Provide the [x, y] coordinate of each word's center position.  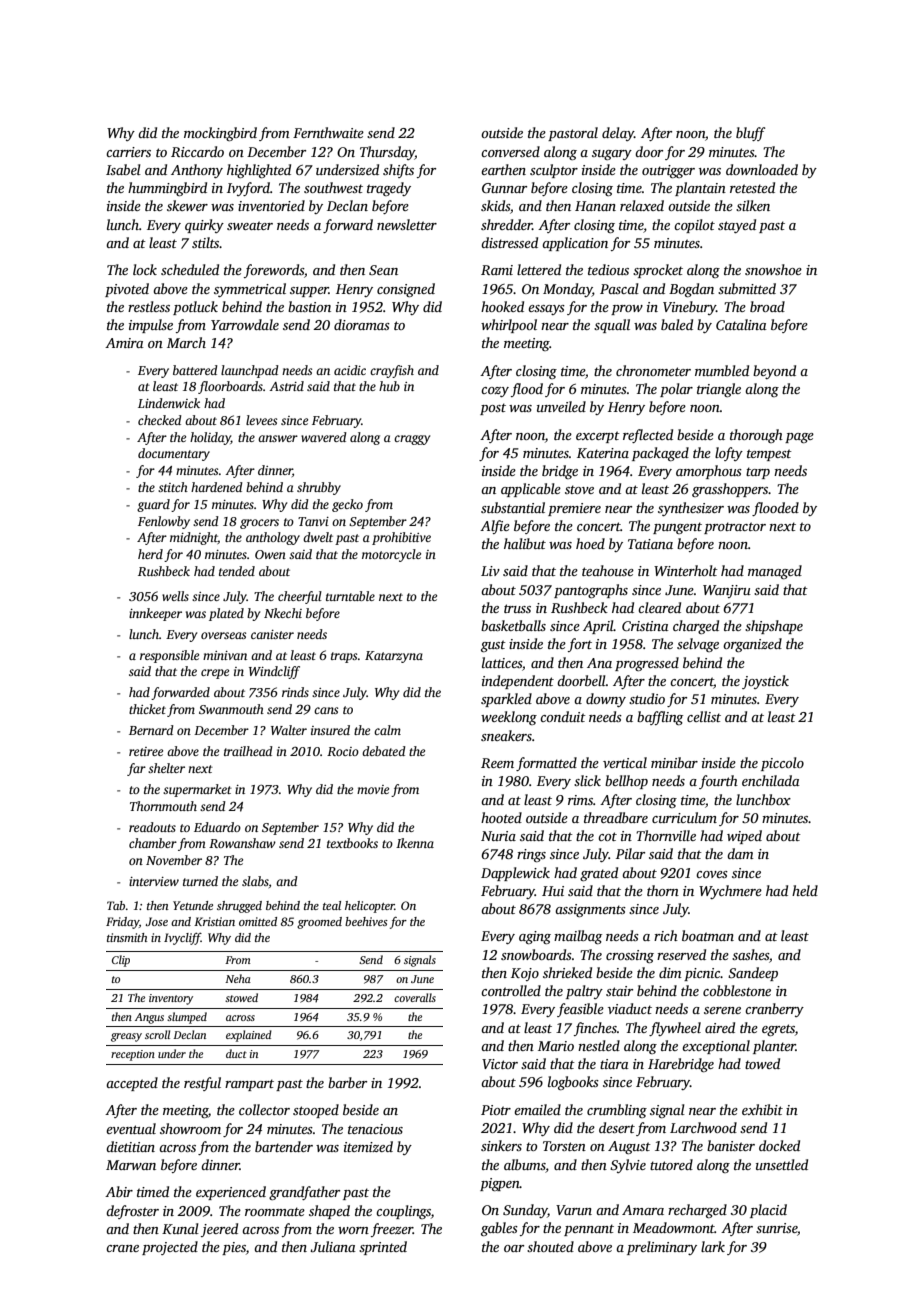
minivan [225, 655]
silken [753, 205]
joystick [765, 682]
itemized [368, 1146]
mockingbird [220, 134]
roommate [275, 1211]
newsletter [407, 224]
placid [768, 1211]
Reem [497, 763]
